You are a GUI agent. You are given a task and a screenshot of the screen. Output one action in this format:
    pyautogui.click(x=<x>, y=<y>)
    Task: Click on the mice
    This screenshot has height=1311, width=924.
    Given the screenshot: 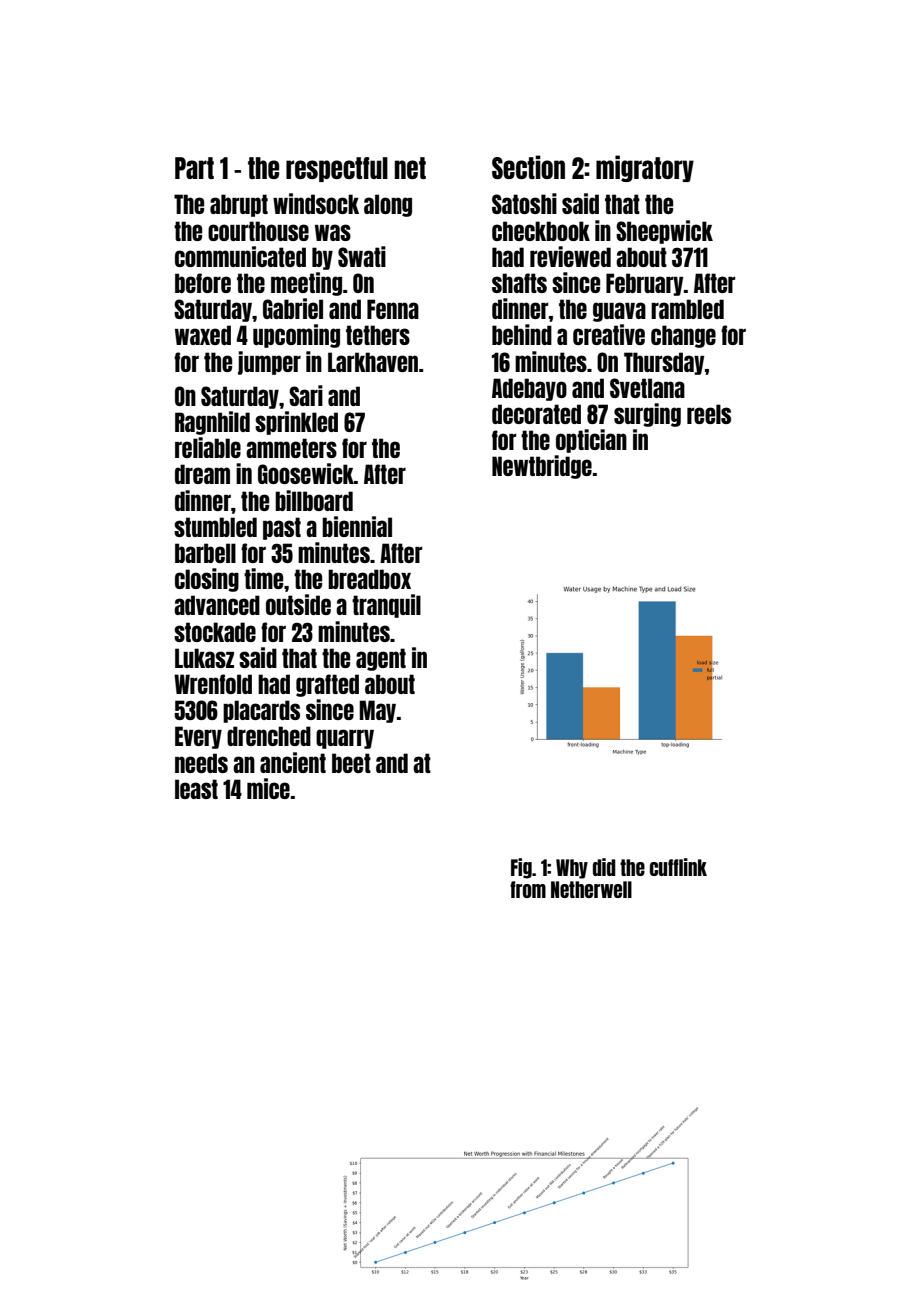 What is the action you would take?
    pyautogui.click(x=268, y=788)
